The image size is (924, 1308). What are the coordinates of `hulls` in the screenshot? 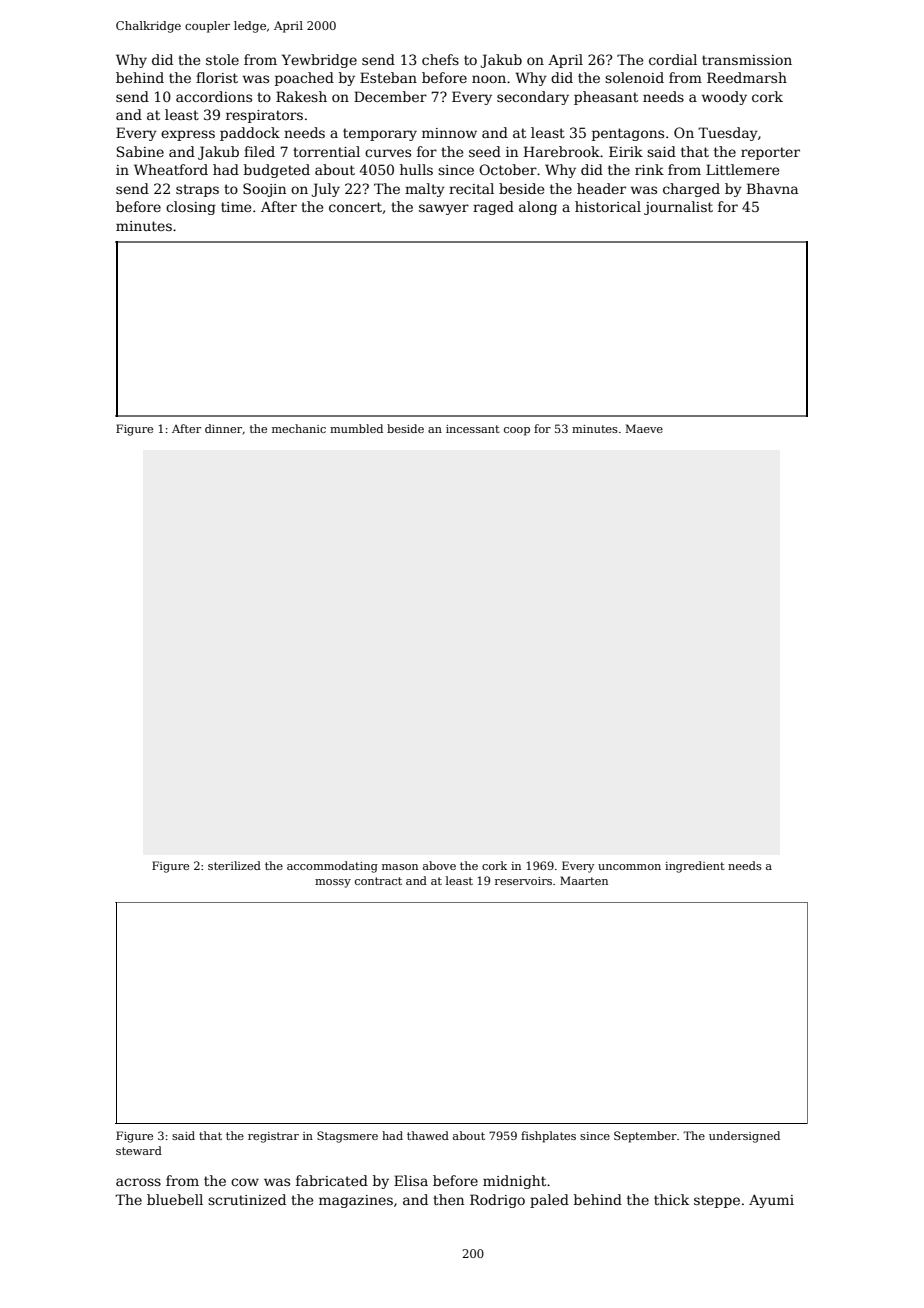 It's located at (416, 169).
